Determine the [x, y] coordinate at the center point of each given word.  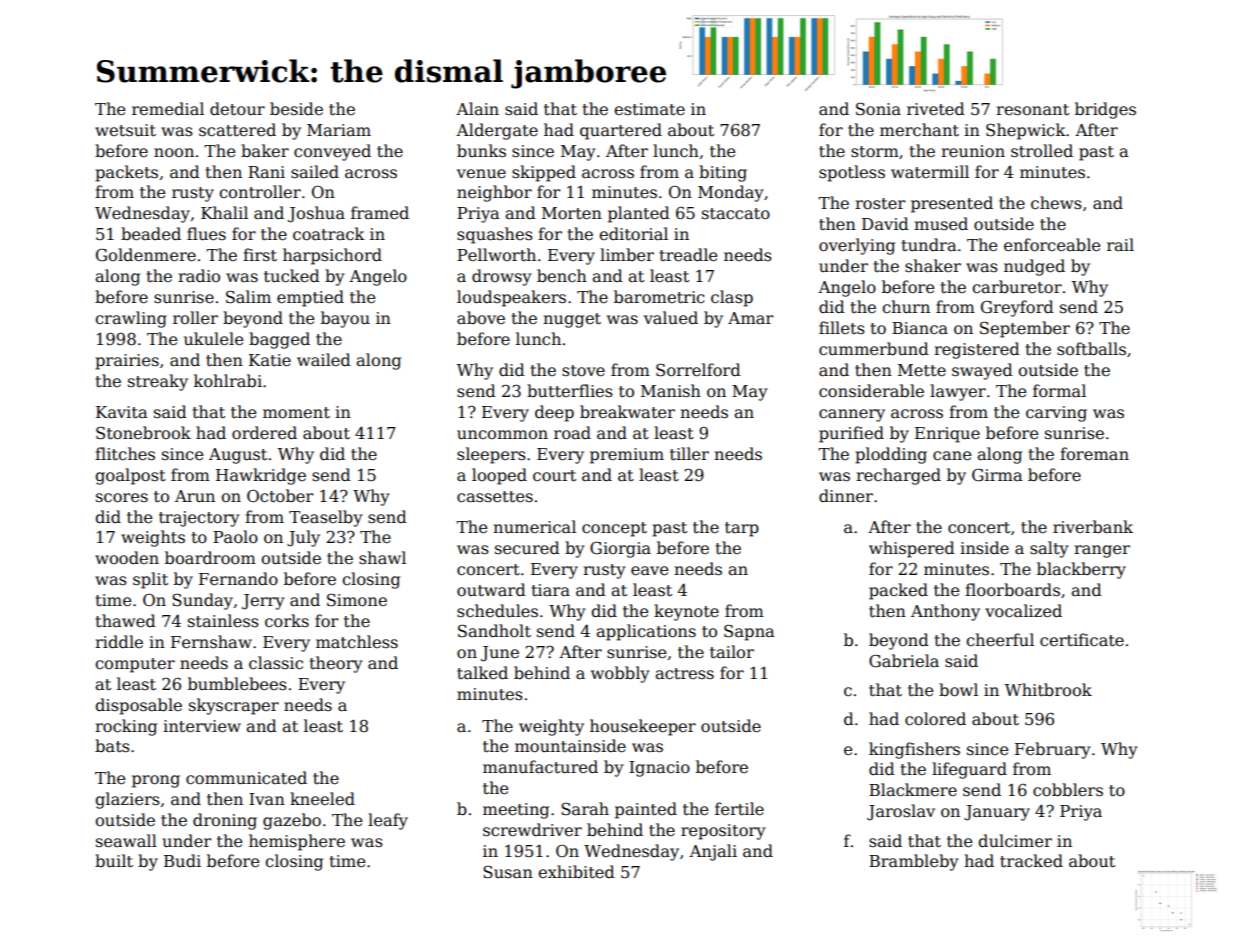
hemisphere [297, 842]
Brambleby [913, 862]
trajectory [199, 519]
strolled [1042, 151]
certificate [1082, 640]
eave [649, 571]
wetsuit [125, 130]
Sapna [749, 632]
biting [723, 173]
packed [898, 591]
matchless [357, 642]
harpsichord [332, 256]
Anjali [713, 852]
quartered [621, 131]
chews [1056, 202]
